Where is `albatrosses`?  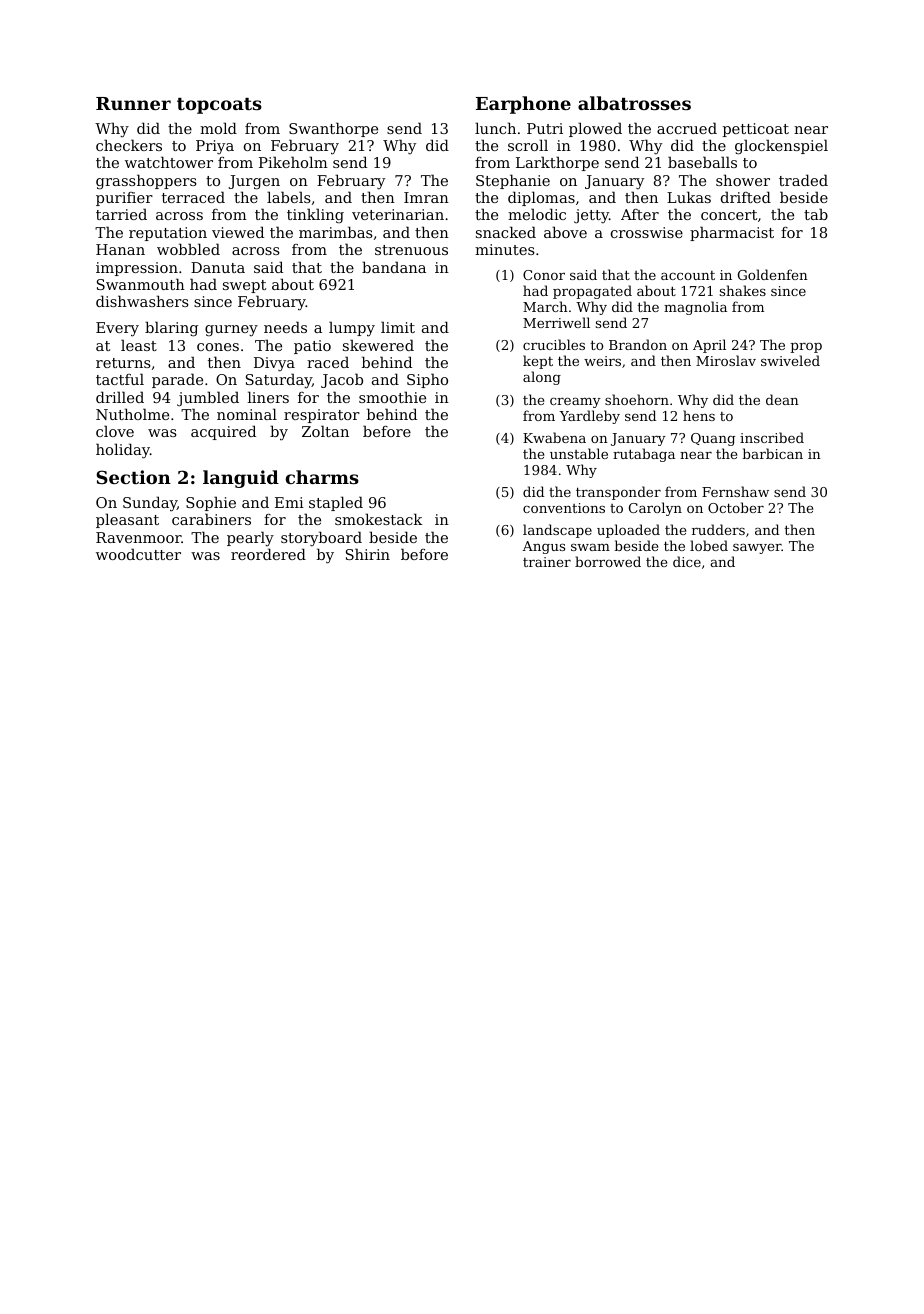 albatrosses is located at coordinates (634, 103).
